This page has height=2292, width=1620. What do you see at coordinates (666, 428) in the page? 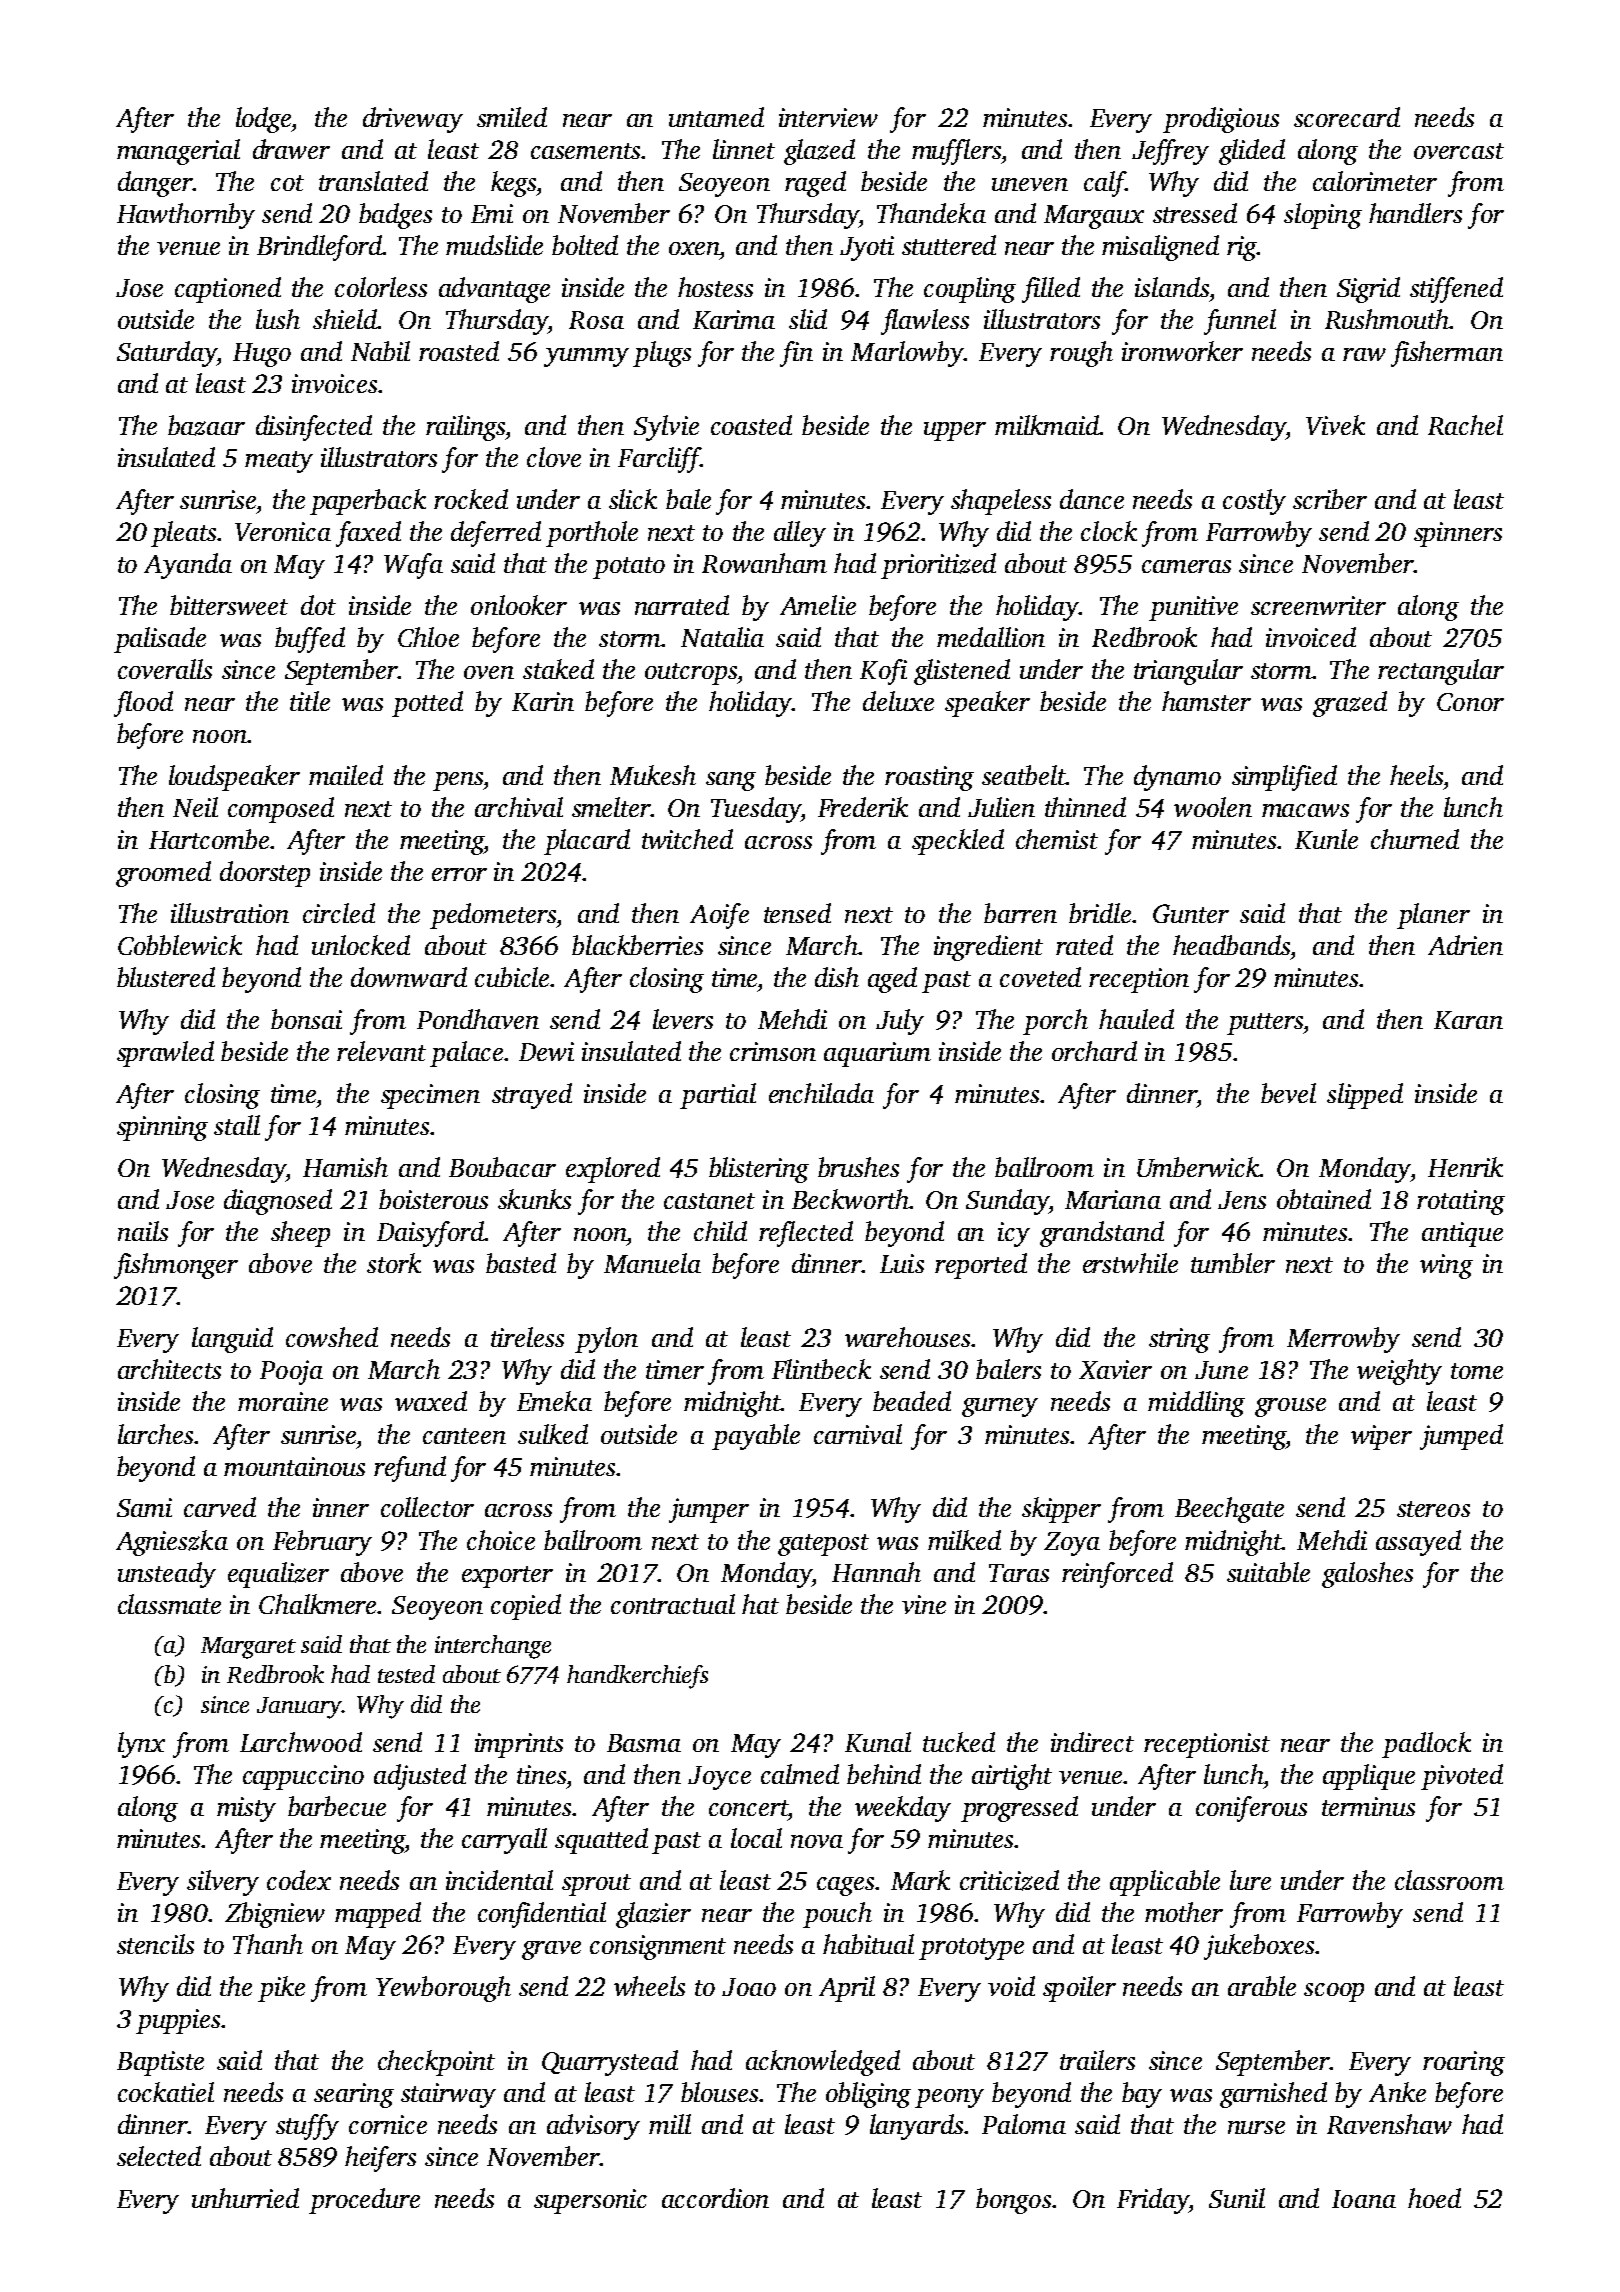
I see `Sylvie` at bounding box center [666, 428].
